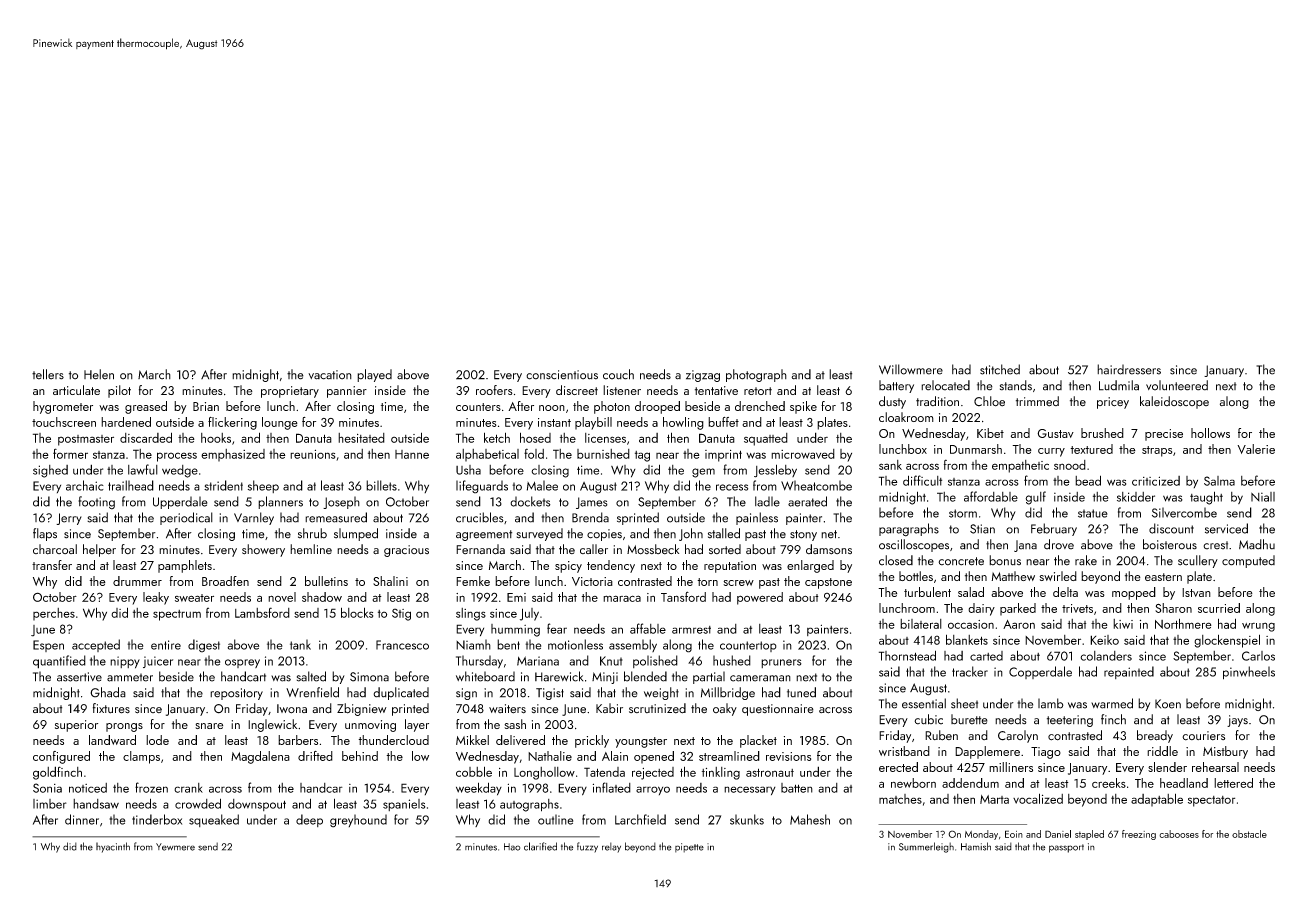 This document has width=1308, height=924. Describe the element at coordinates (1086, 560) in the document. I see `rake` at that location.
